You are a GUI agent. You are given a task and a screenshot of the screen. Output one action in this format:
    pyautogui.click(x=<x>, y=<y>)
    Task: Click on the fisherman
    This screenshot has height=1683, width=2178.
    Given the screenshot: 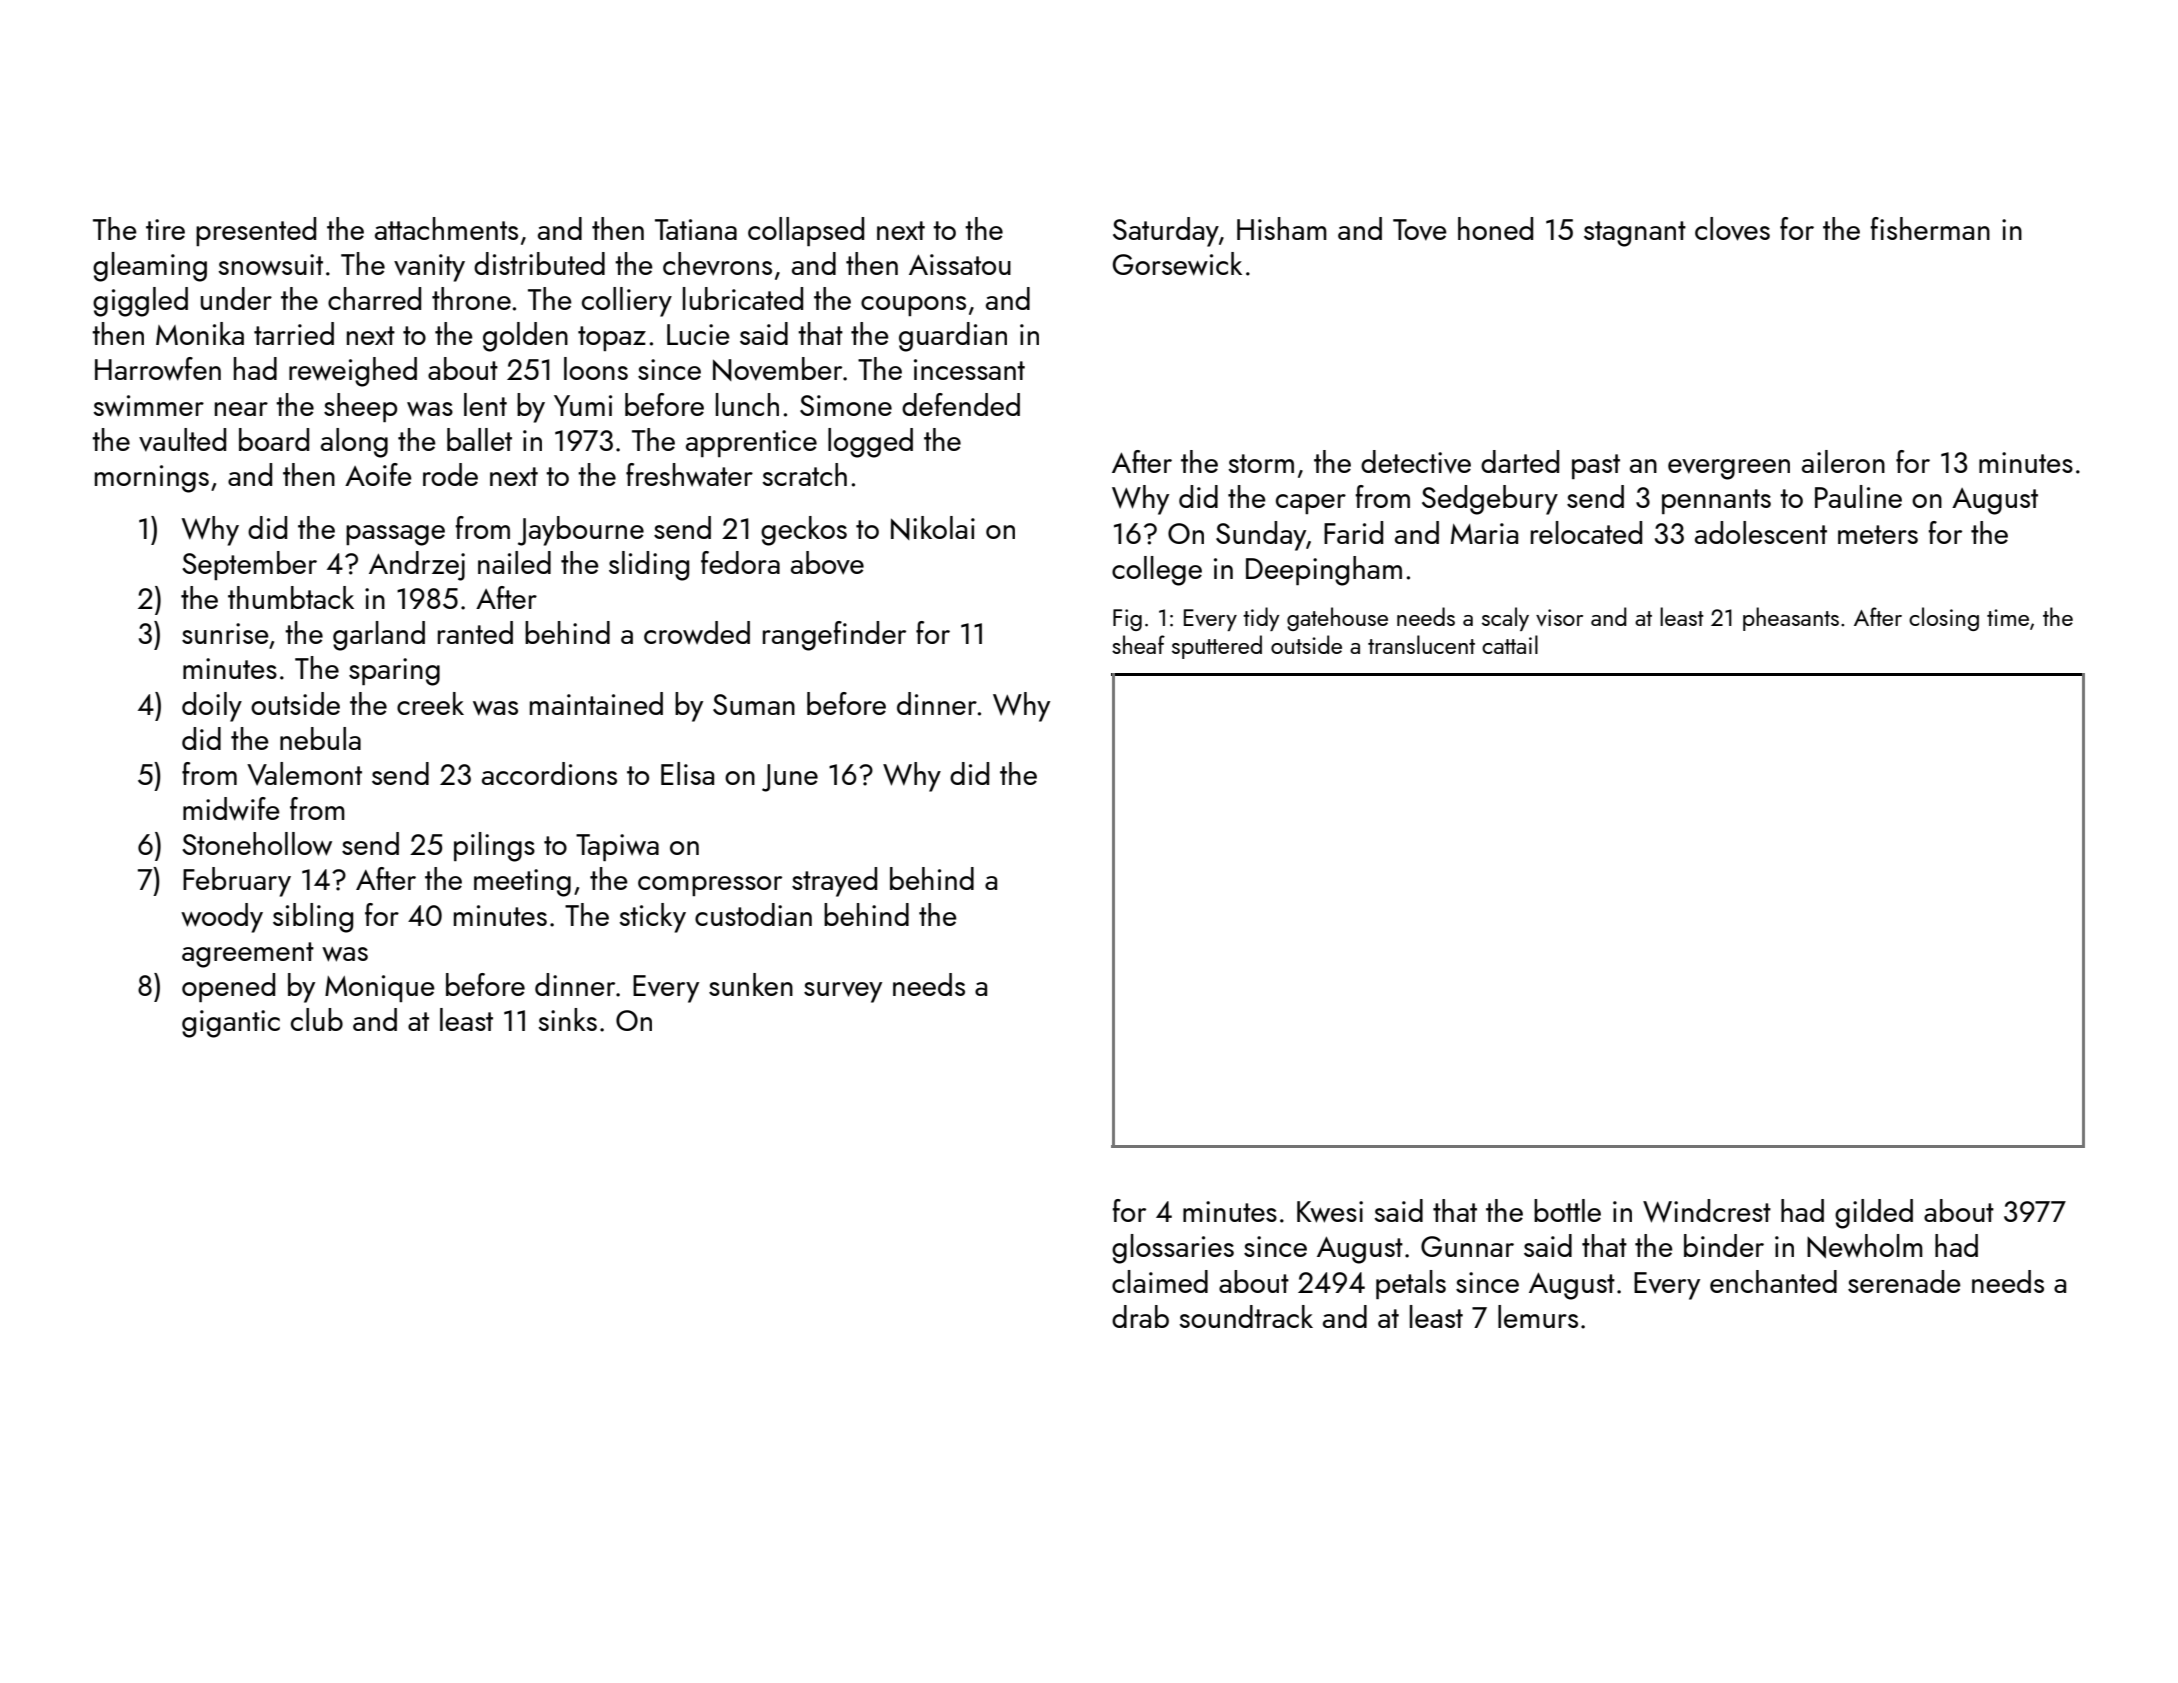 What is the action you would take?
    pyautogui.click(x=1930, y=228)
